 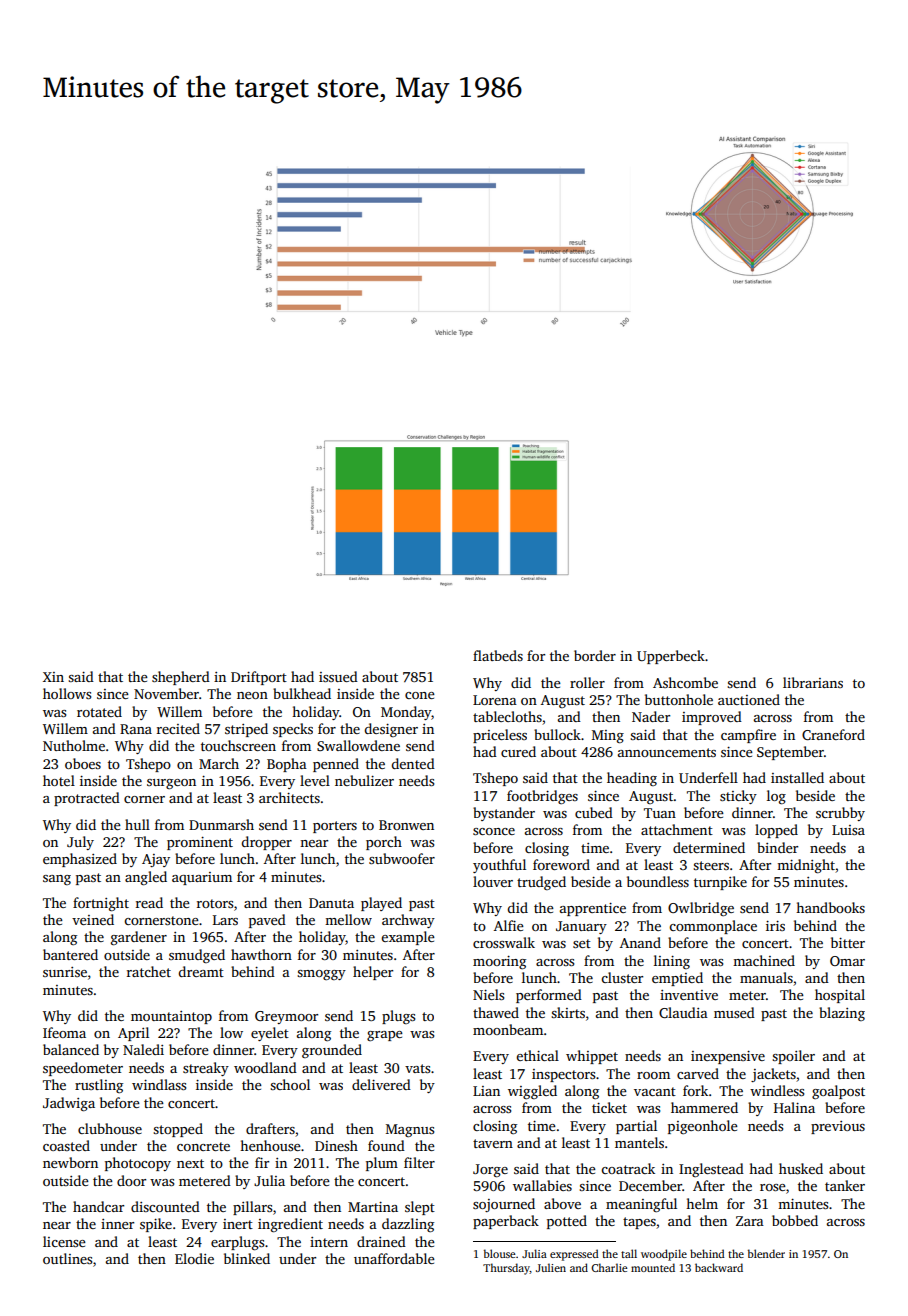 What do you see at coordinates (181, 678) in the image?
I see `shepherd` at bounding box center [181, 678].
